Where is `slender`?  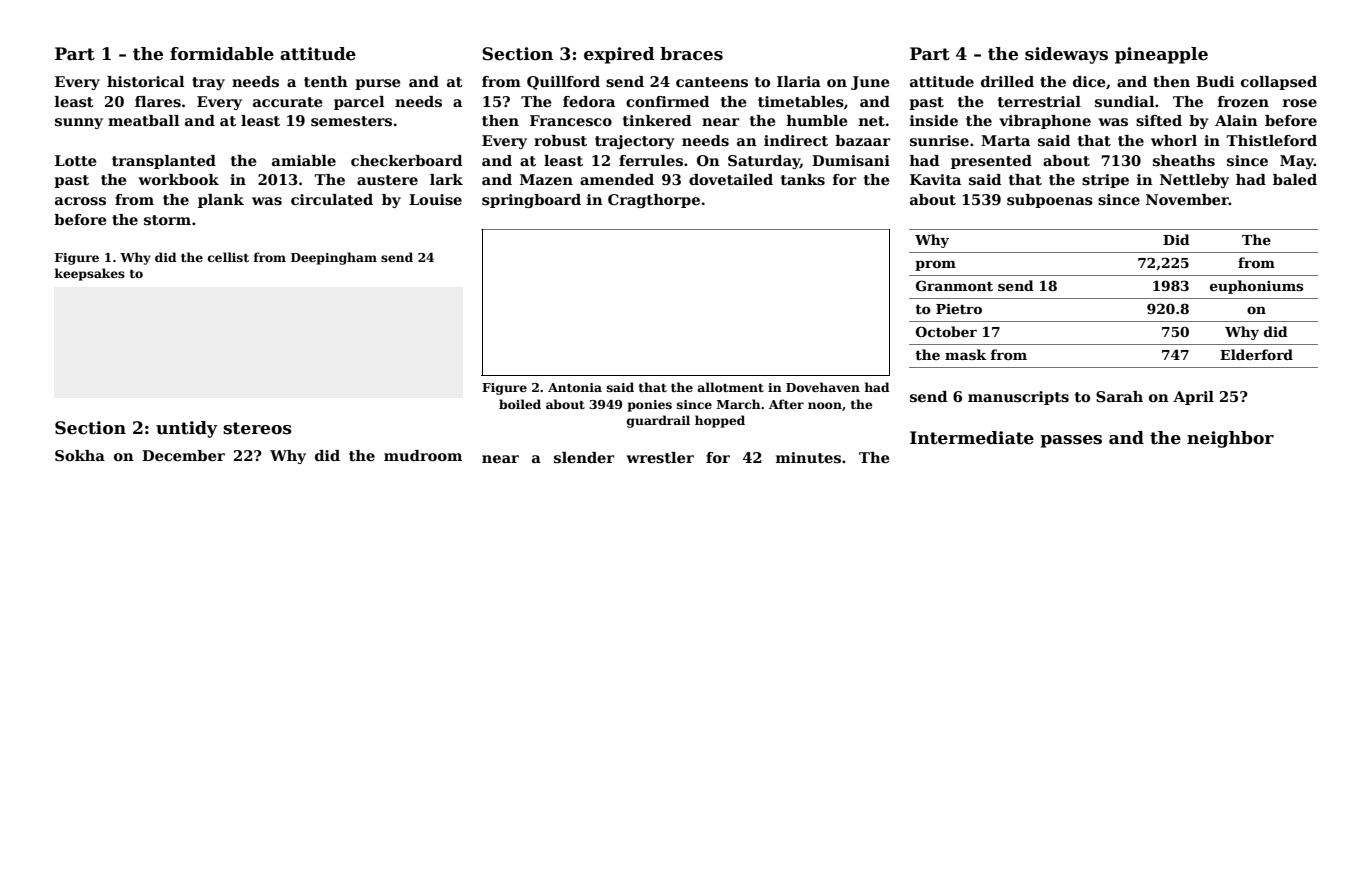
slender is located at coordinates (584, 457).
